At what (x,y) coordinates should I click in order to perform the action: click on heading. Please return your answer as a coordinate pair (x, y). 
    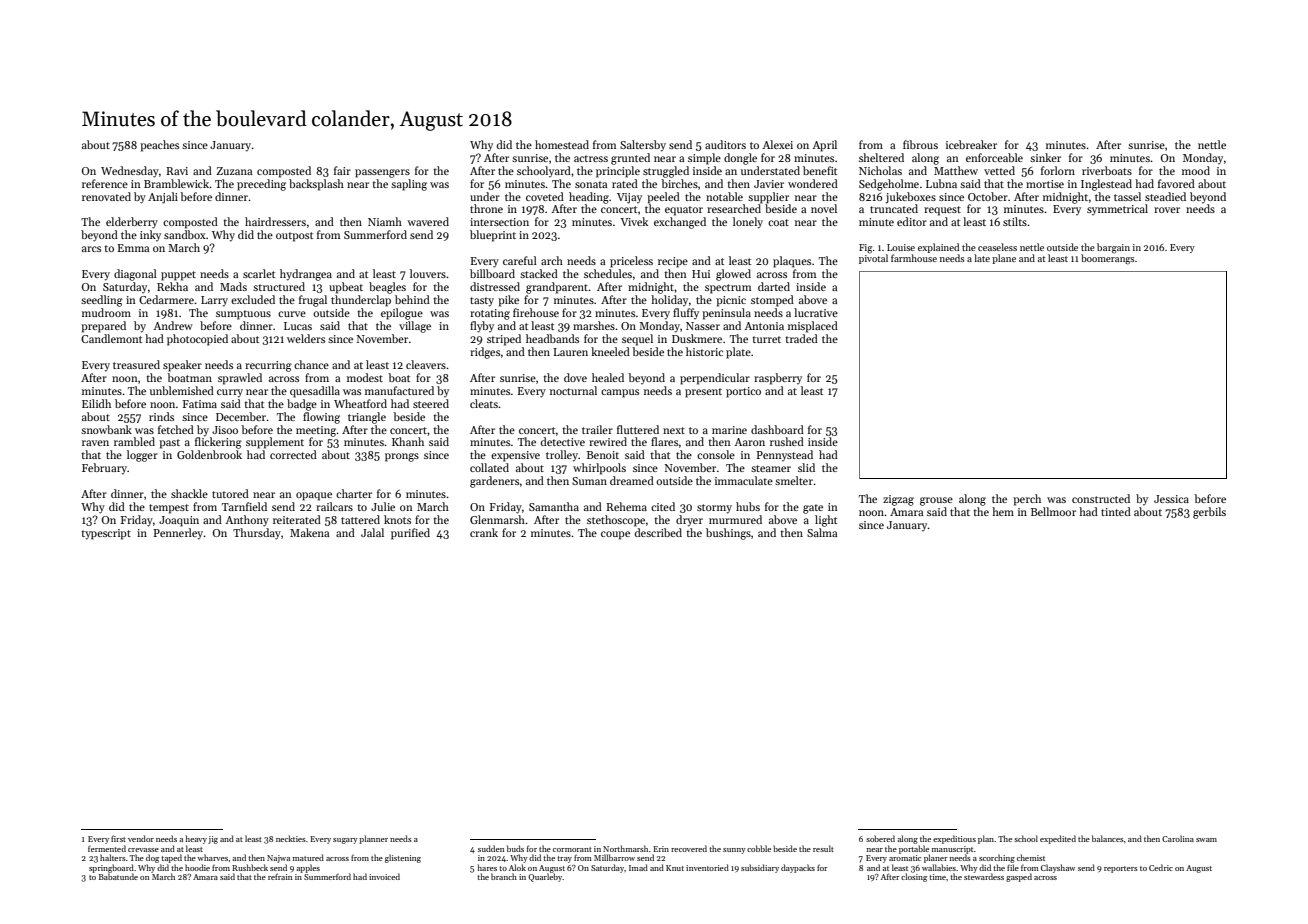
    Looking at the image, I should click on (589, 198).
